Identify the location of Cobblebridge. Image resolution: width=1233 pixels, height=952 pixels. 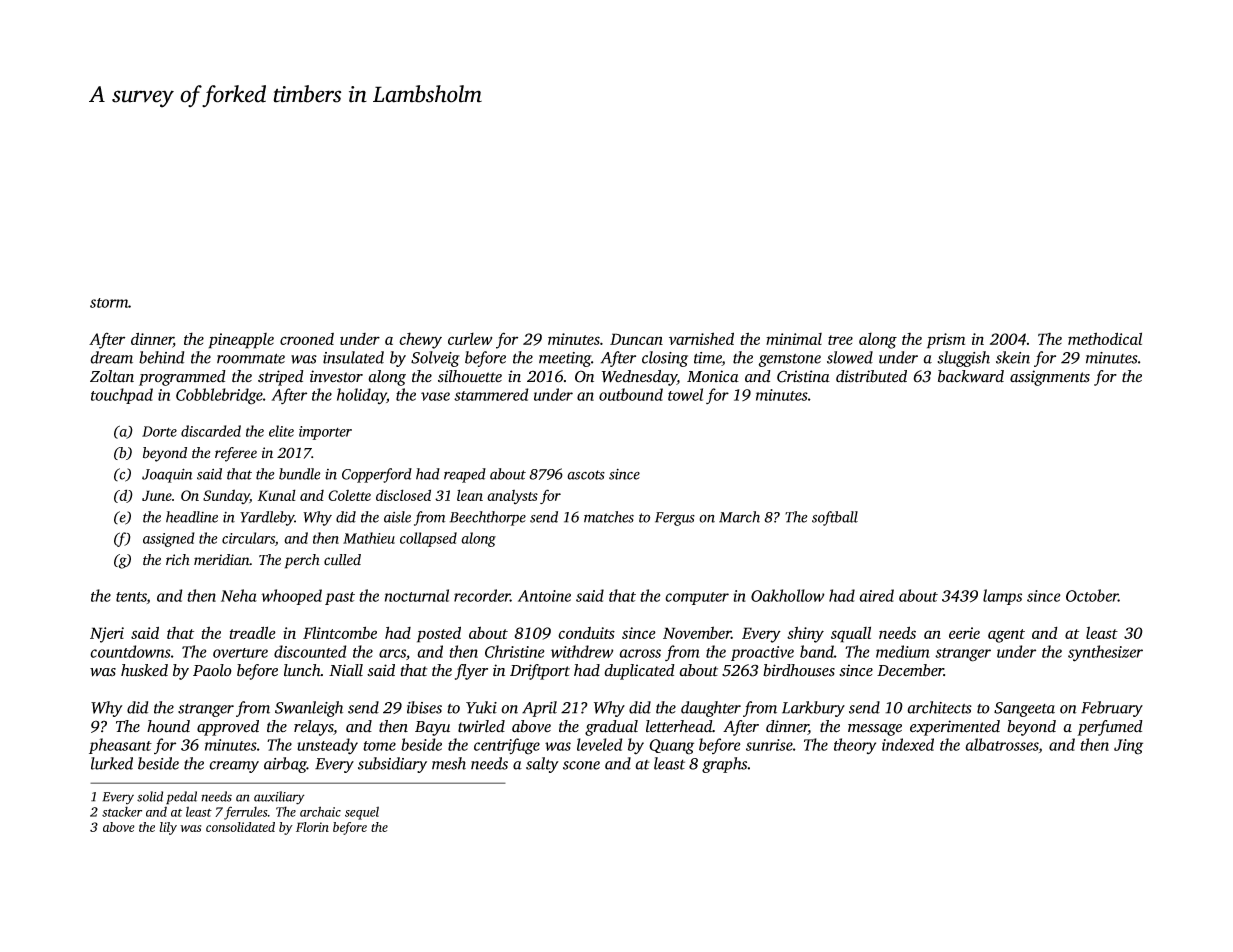
(219, 396).
